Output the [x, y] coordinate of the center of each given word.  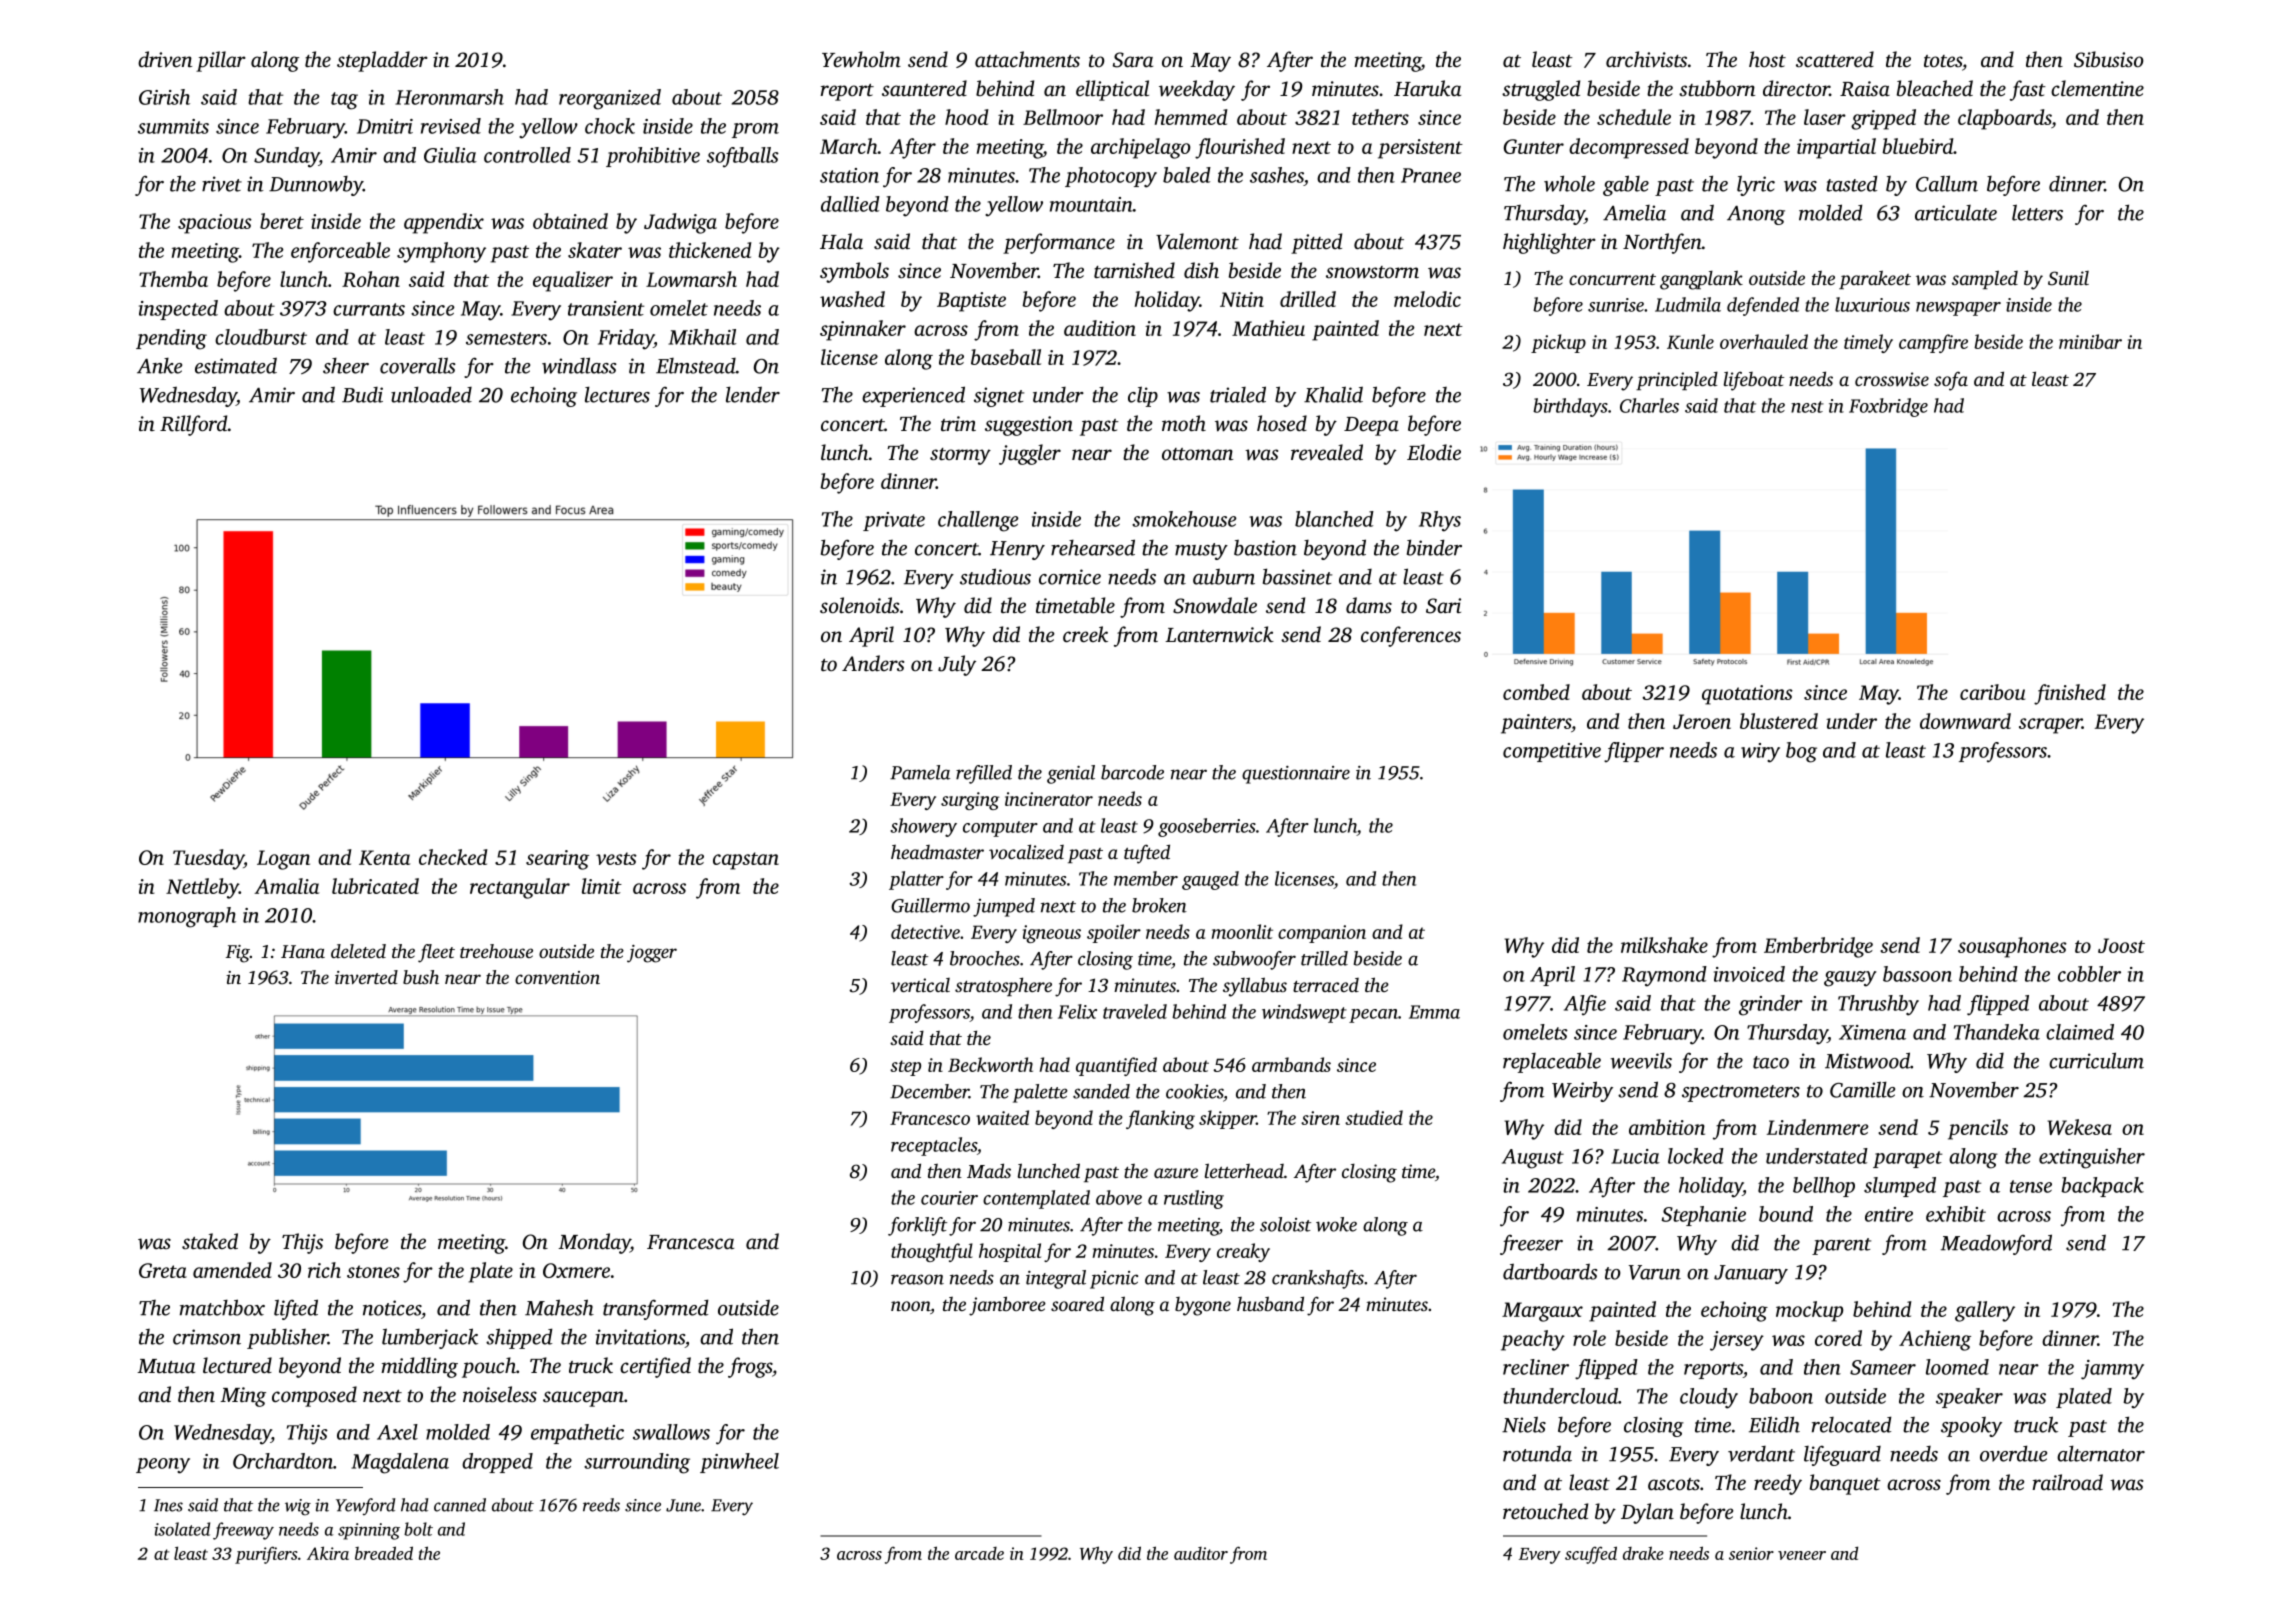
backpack [2102, 1187]
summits [173, 126]
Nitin [1242, 299]
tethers [1380, 117]
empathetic [577, 1434]
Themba [173, 279]
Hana [303, 951]
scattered [1835, 59]
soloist [1285, 1224]
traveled [1135, 1011]
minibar [2090, 341]
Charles [1649, 405]
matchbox [222, 1307]
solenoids [859, 605]
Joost [2121, 945]
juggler [1030, 454]
